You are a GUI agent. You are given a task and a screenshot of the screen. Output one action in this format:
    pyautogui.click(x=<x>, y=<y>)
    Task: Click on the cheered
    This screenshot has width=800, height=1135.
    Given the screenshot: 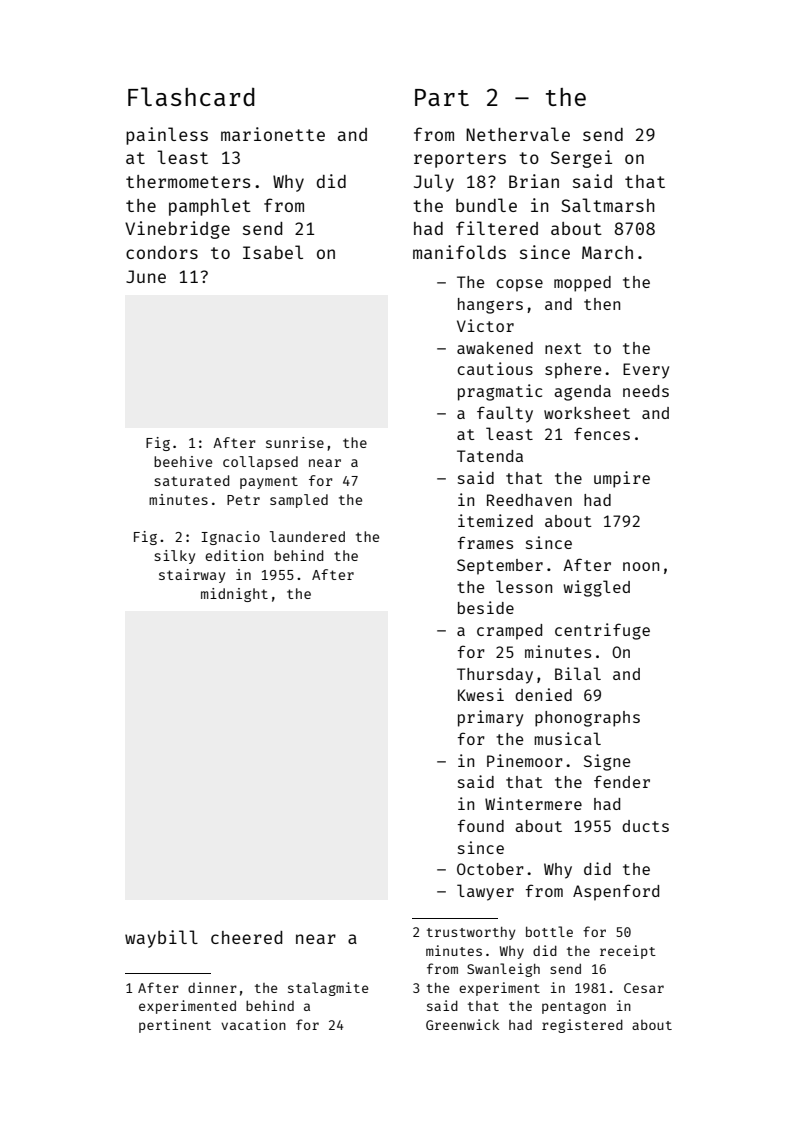 What is the action you would take?
    pyautogui.click(x=246, y=937)
